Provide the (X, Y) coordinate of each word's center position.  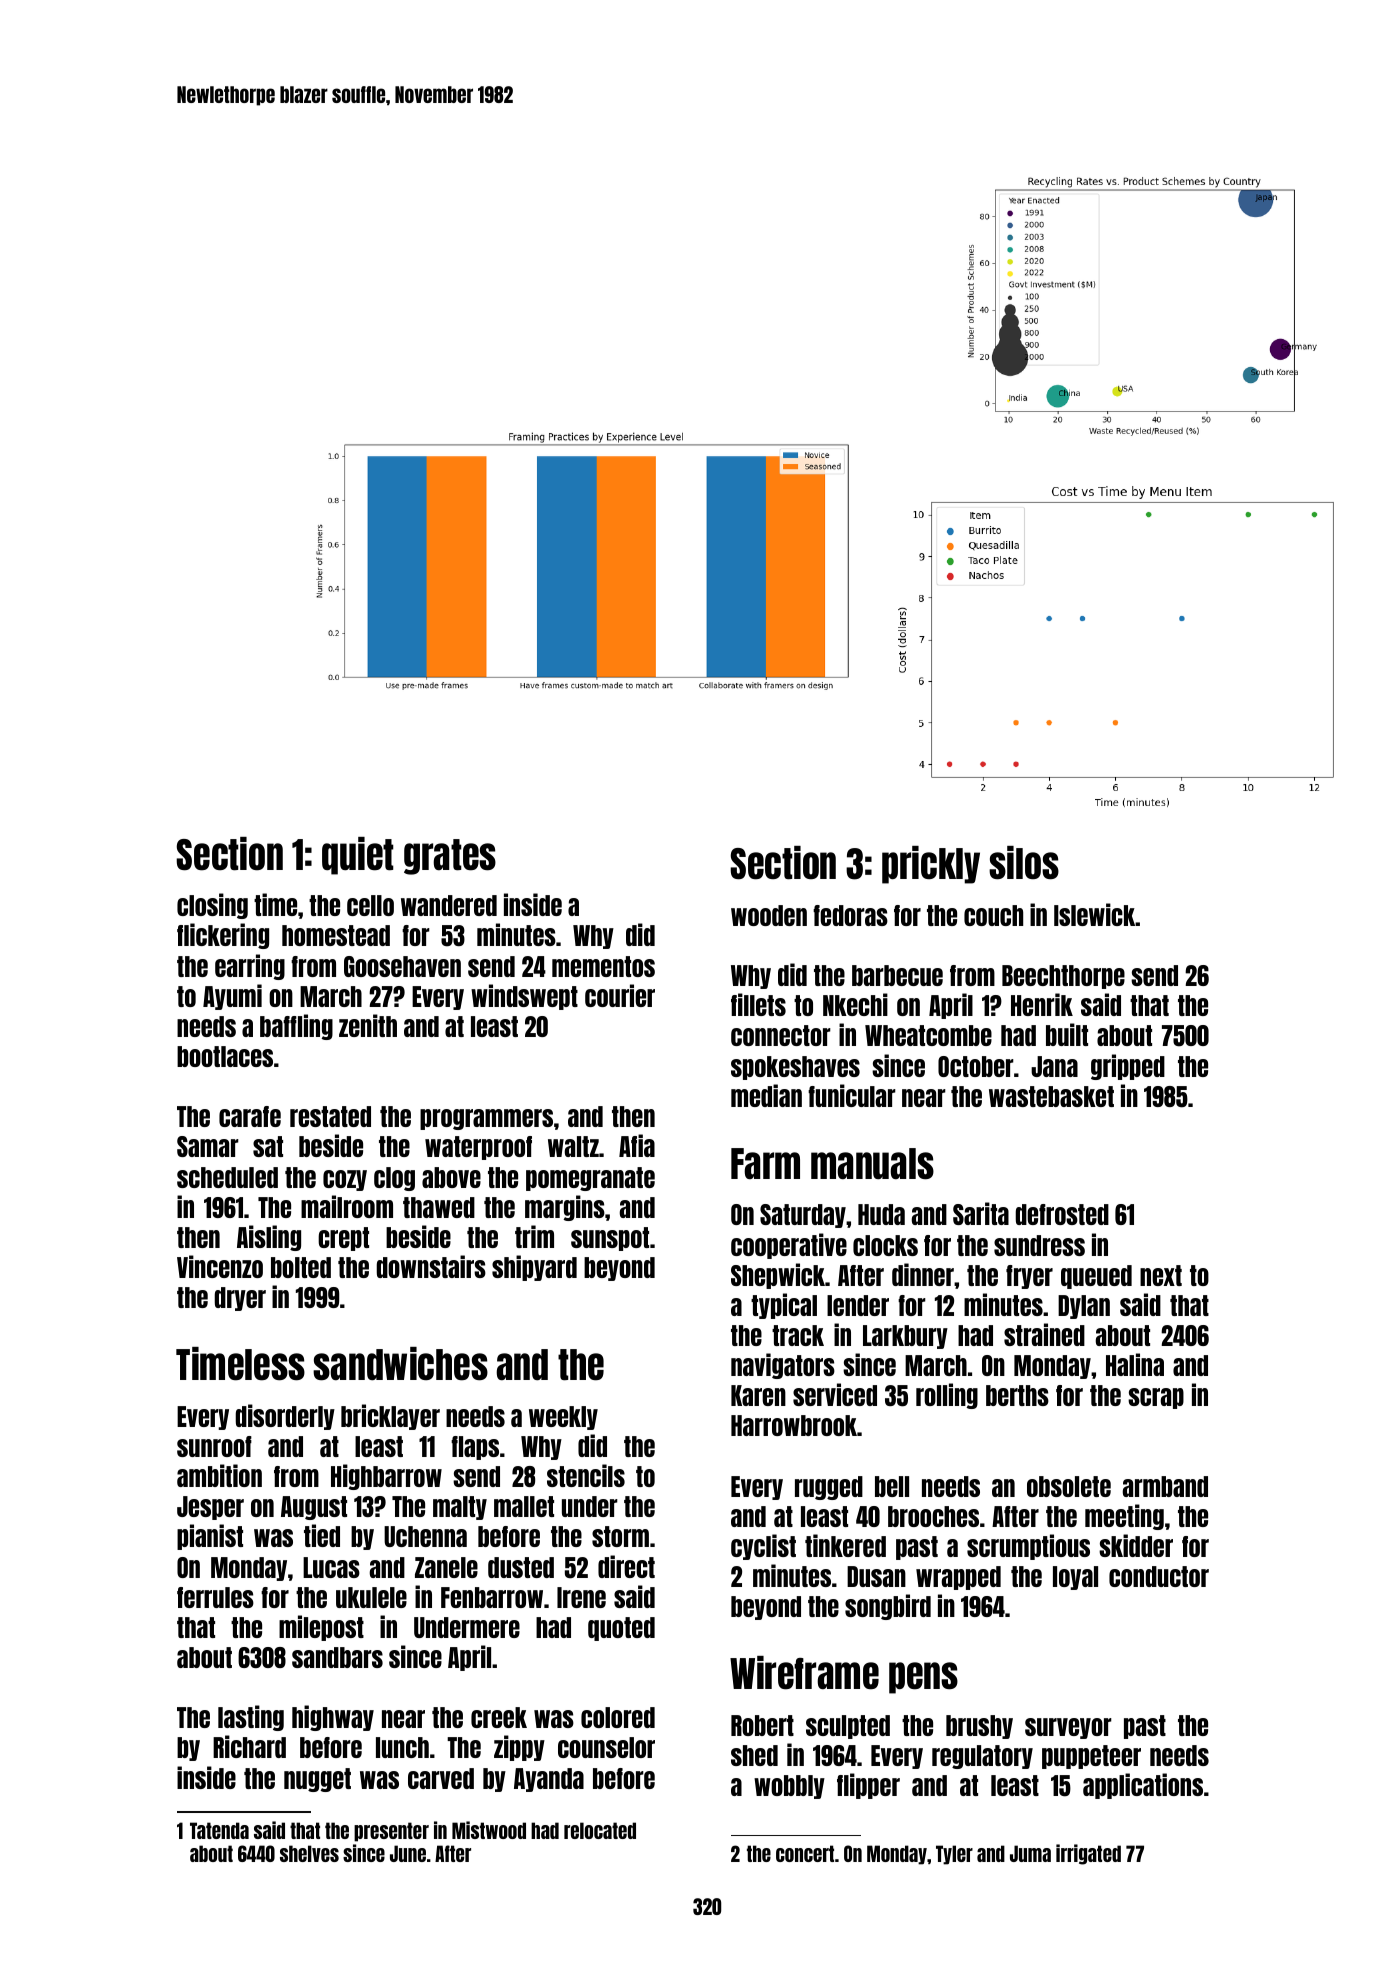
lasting (251, 1718)
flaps (475, 1448)
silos (1024, 863)
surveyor (1068, 1728)
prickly (931, 865)
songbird (888, 1607)
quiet (358, 856)
